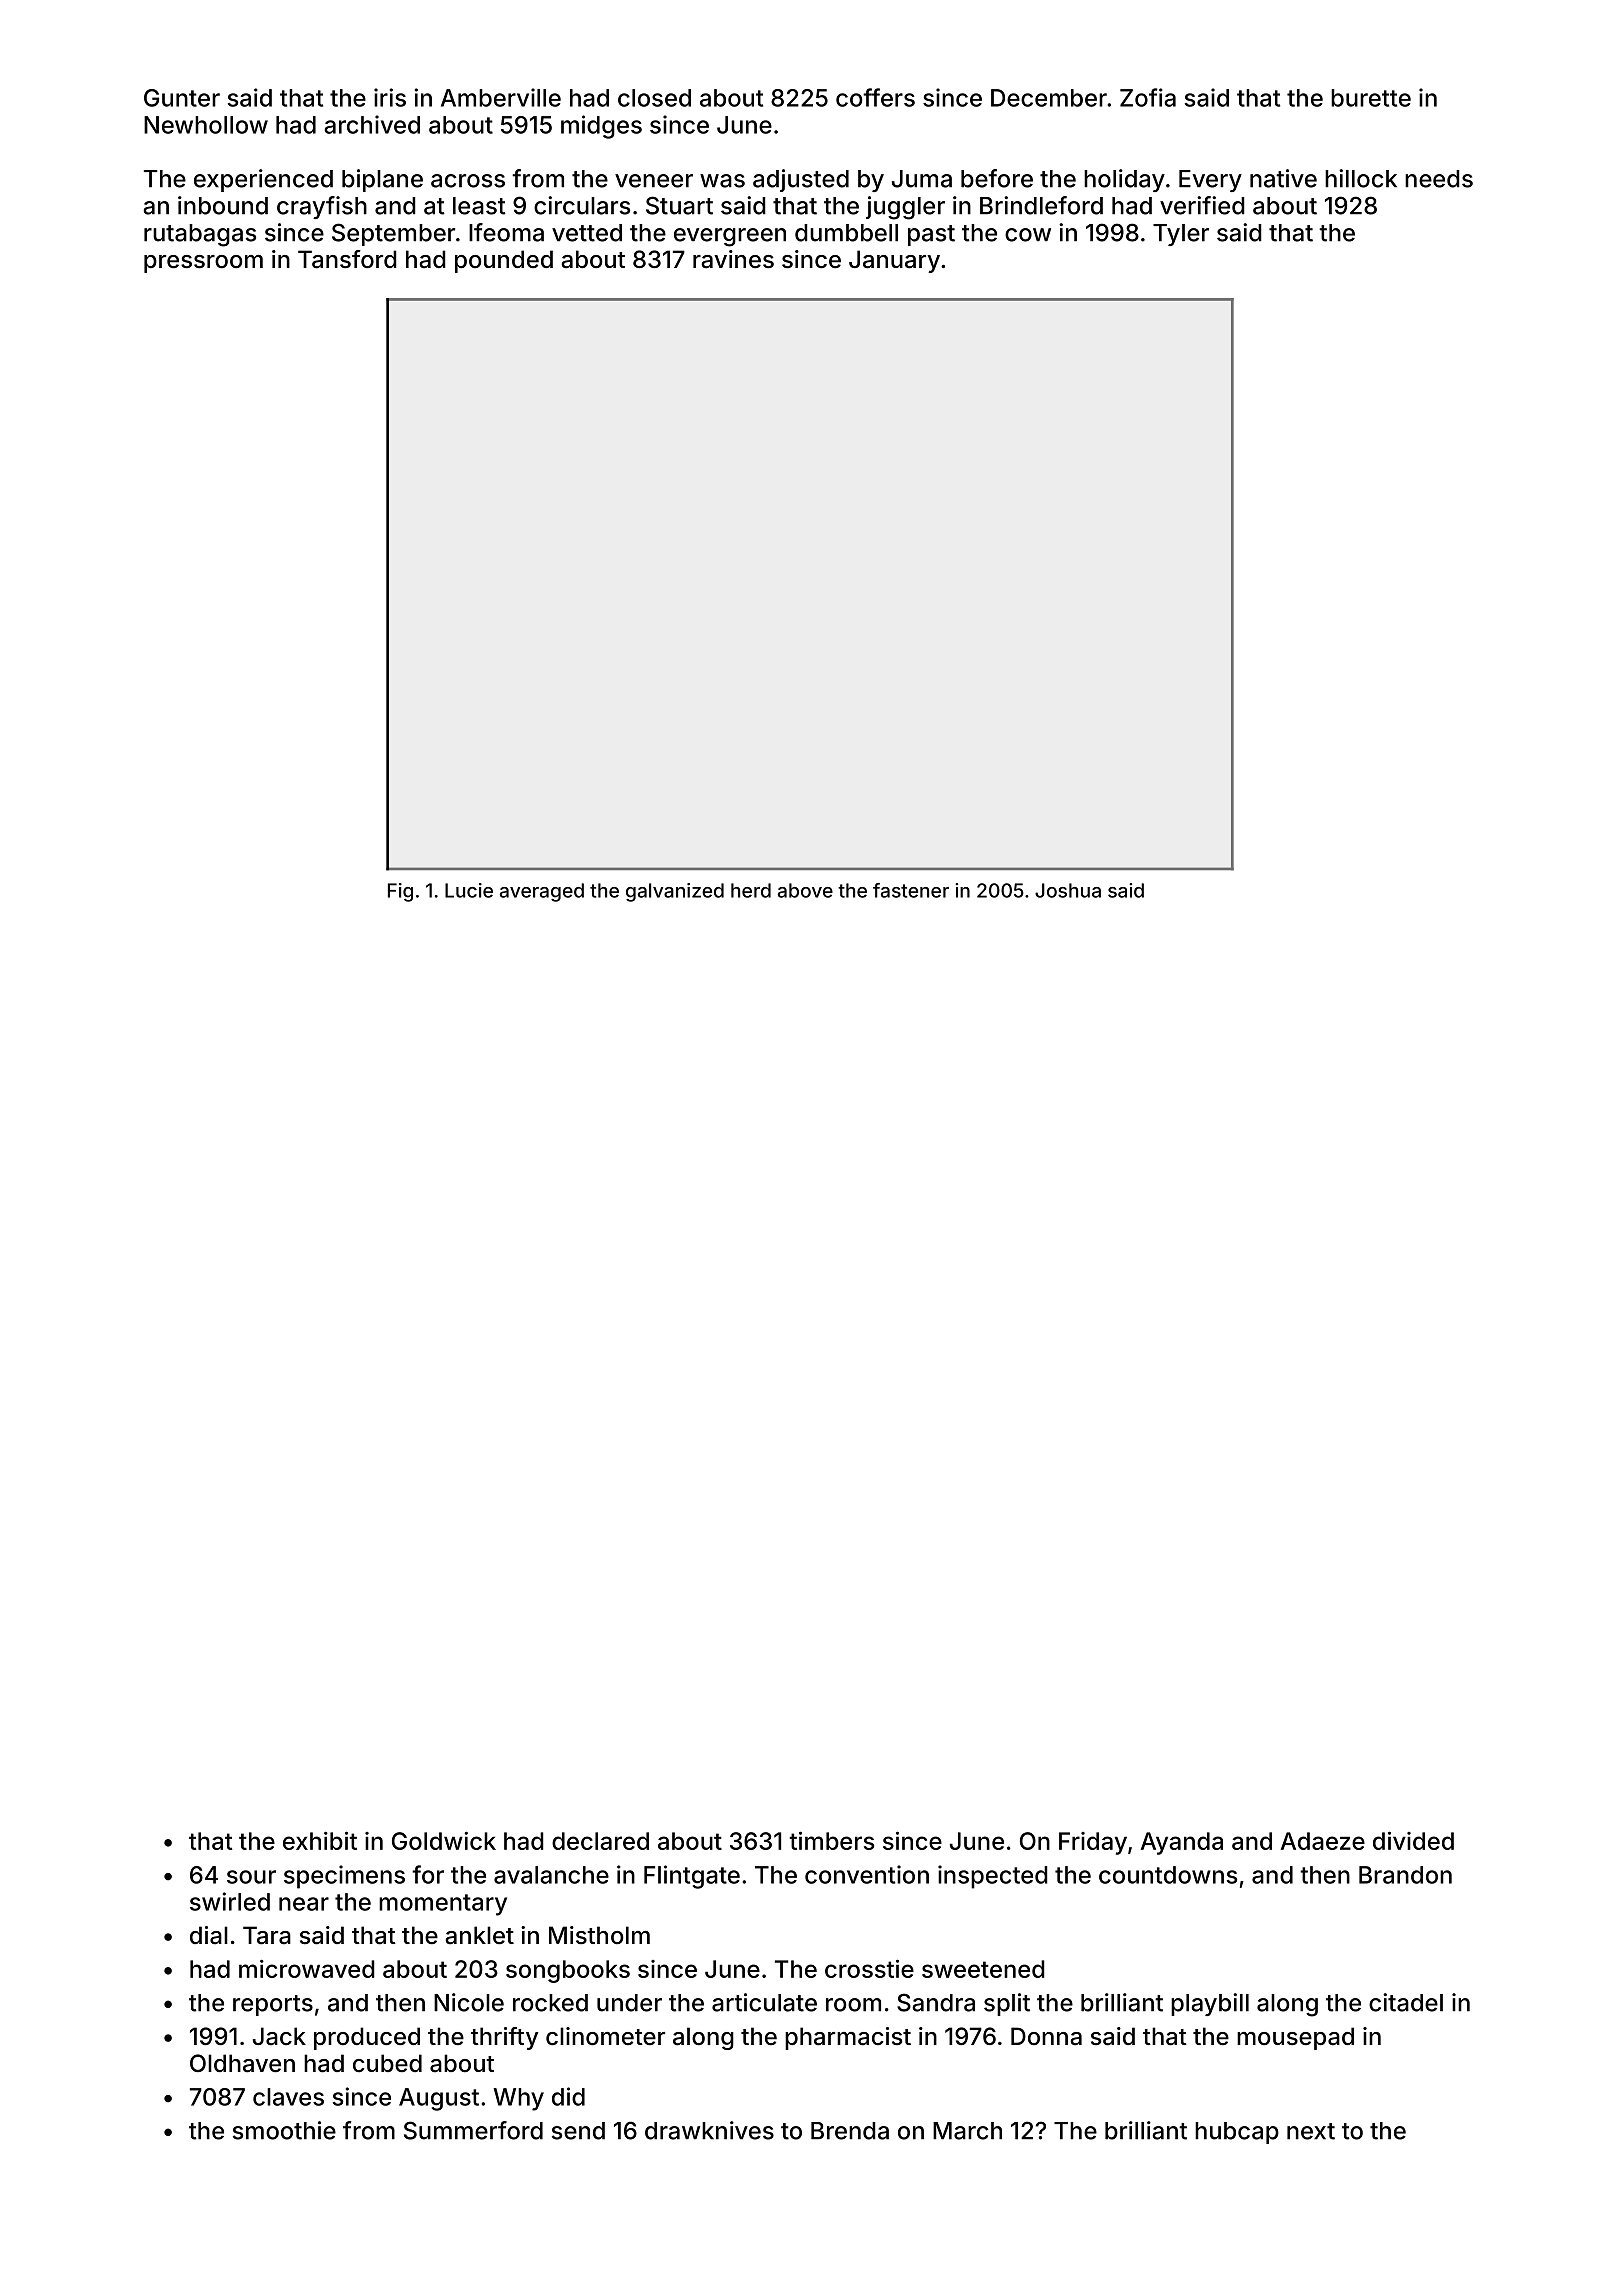 The height and width of the document is (2292, 1620). Describe the element at coordinates (875, 97) in the document. I see `coffers` at that location.
